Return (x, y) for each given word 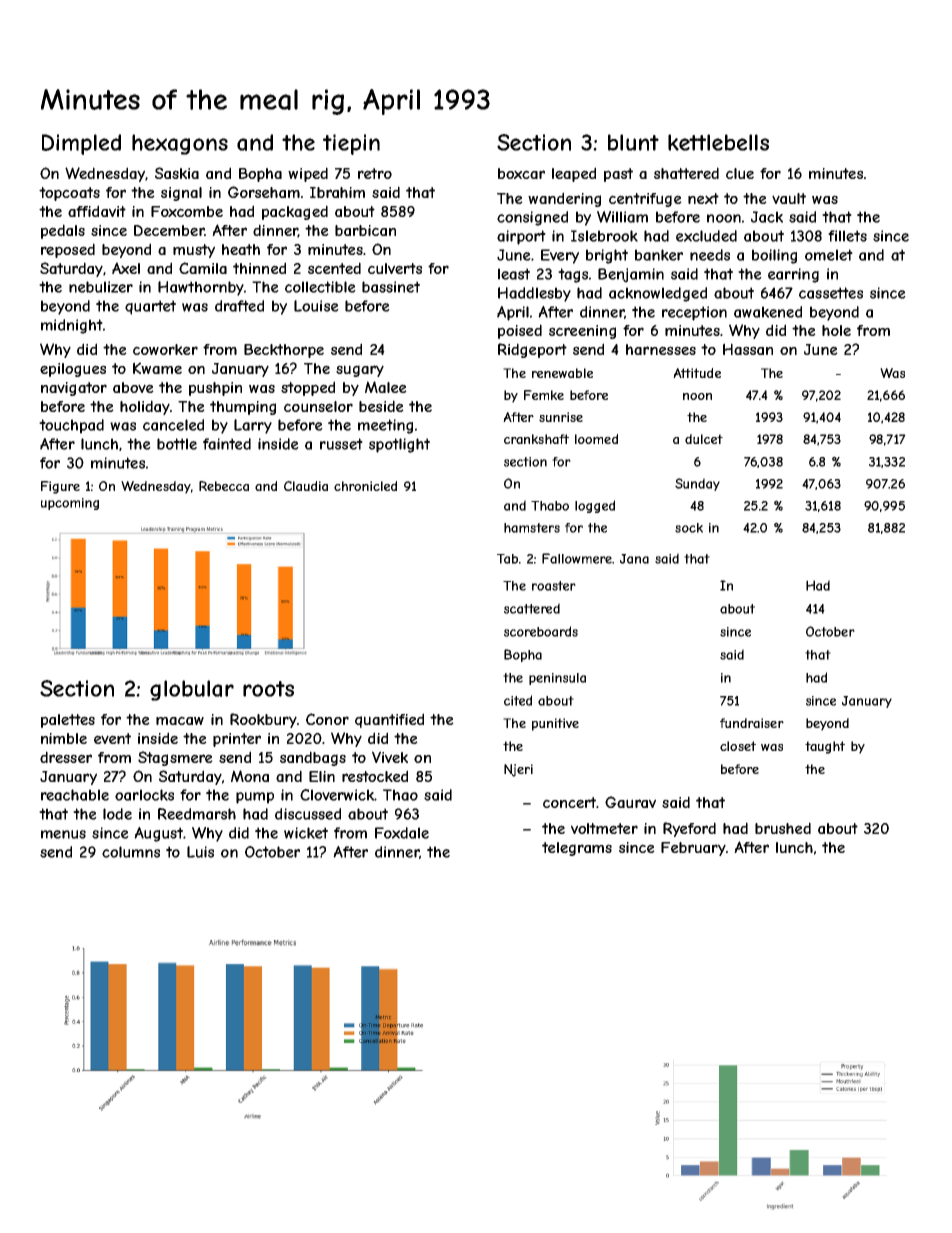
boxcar (521, 173)
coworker (165, 349)
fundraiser (752, 723)
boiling (774, 256)
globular (192, 690)
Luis (200, 852)
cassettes (831, 293)
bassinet (391, 287)
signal (181, 194)
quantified (389, 720)
